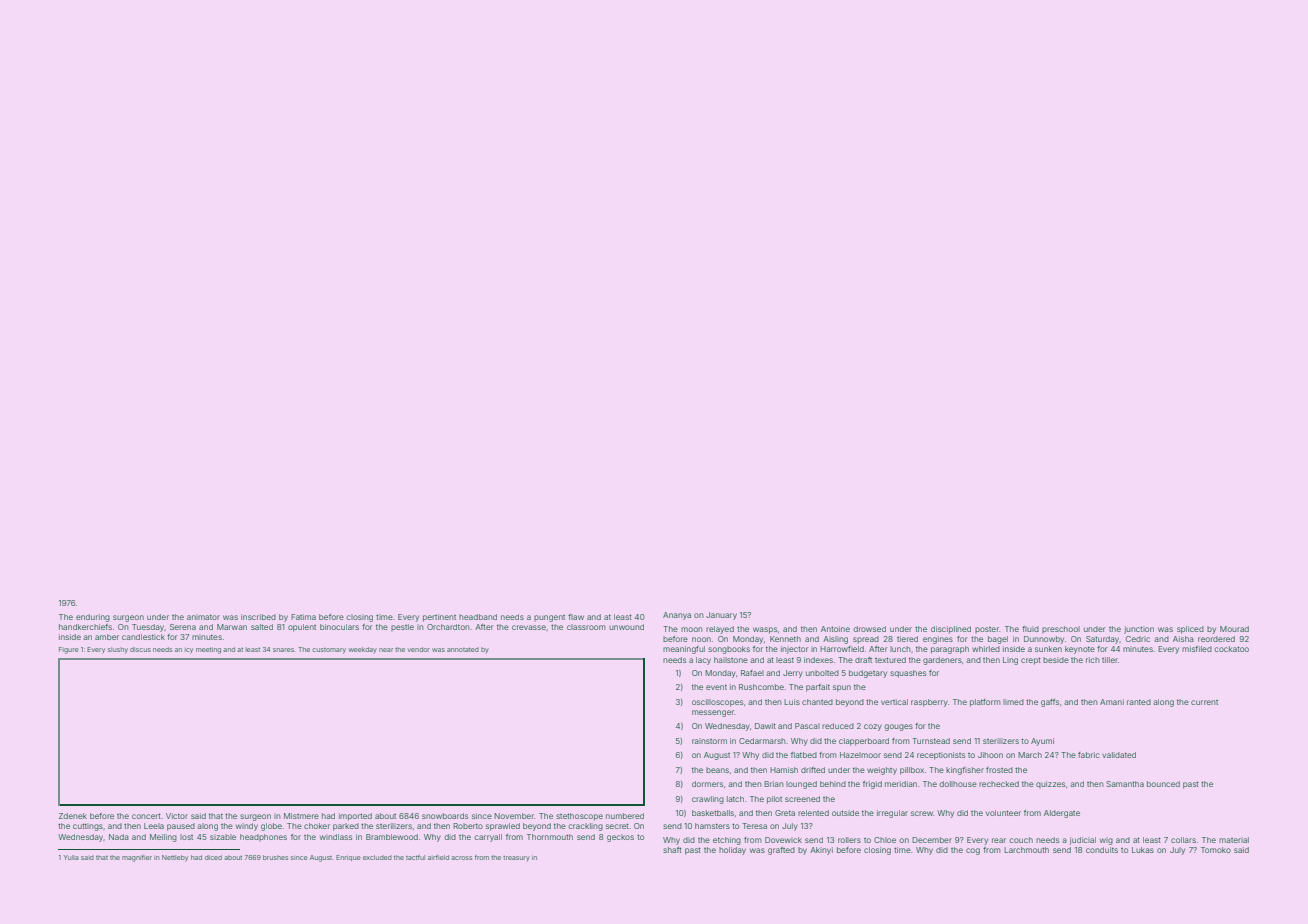  Describe the element at coordinates (813, 813) in the screenshot. I see `relented` at that location.
